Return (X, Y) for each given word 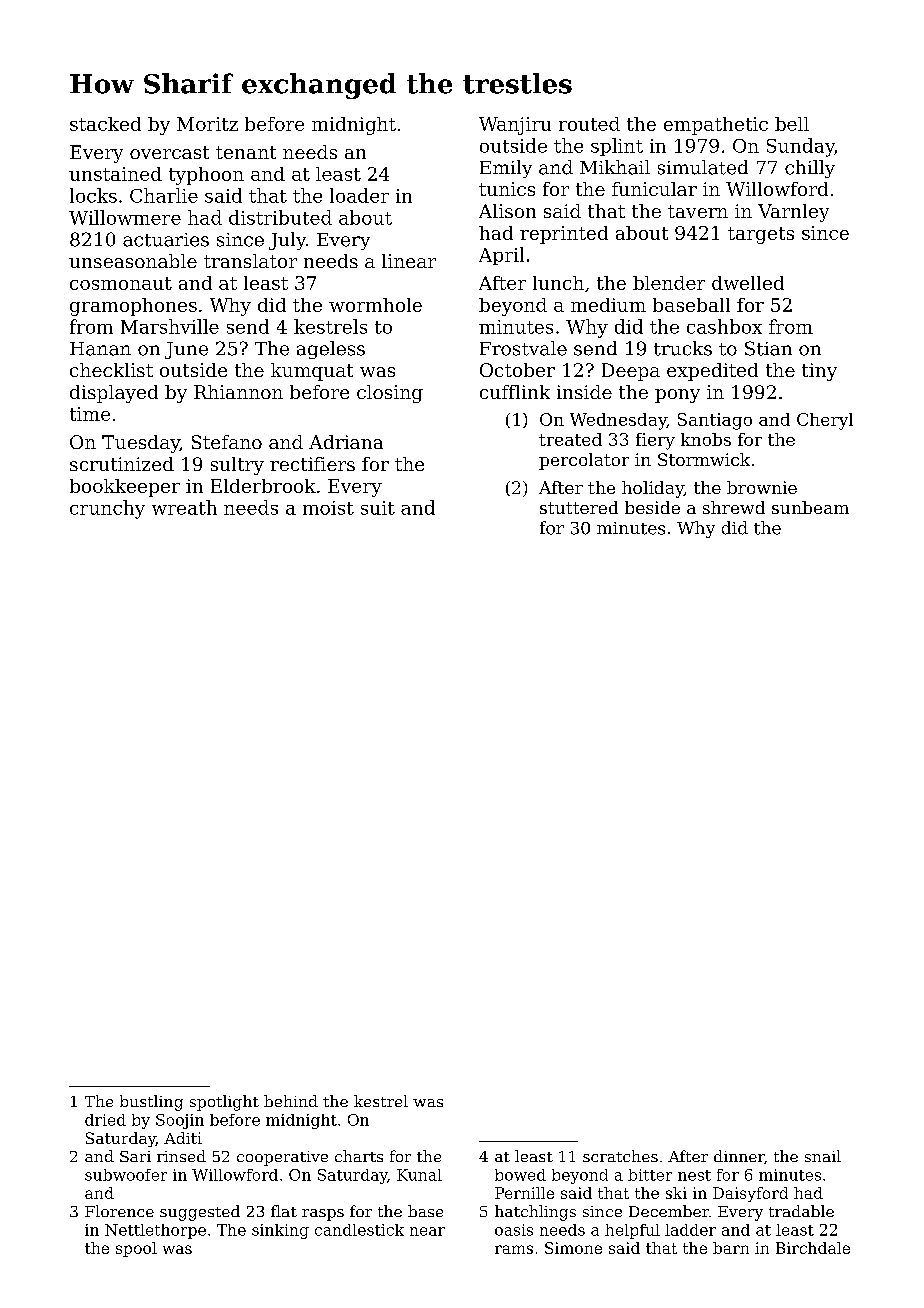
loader (359, 195)
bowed (520, 1175)
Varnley (793, 213)
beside (652, 507)
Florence (119, 1211)
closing (390, 394)
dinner (739, 1156)
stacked (105, 124)
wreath (184, 507)
